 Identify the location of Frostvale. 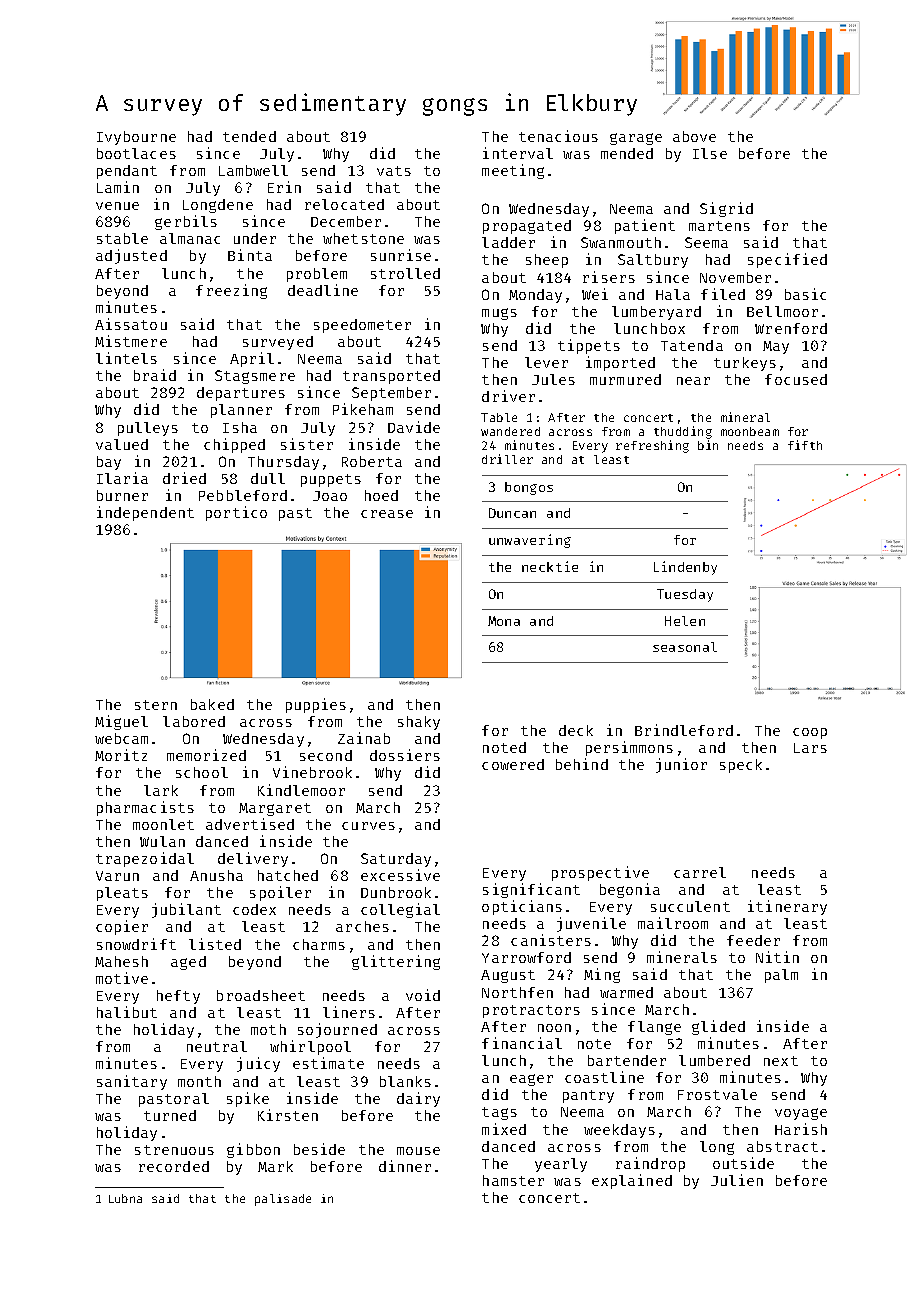
(717, 1094).
